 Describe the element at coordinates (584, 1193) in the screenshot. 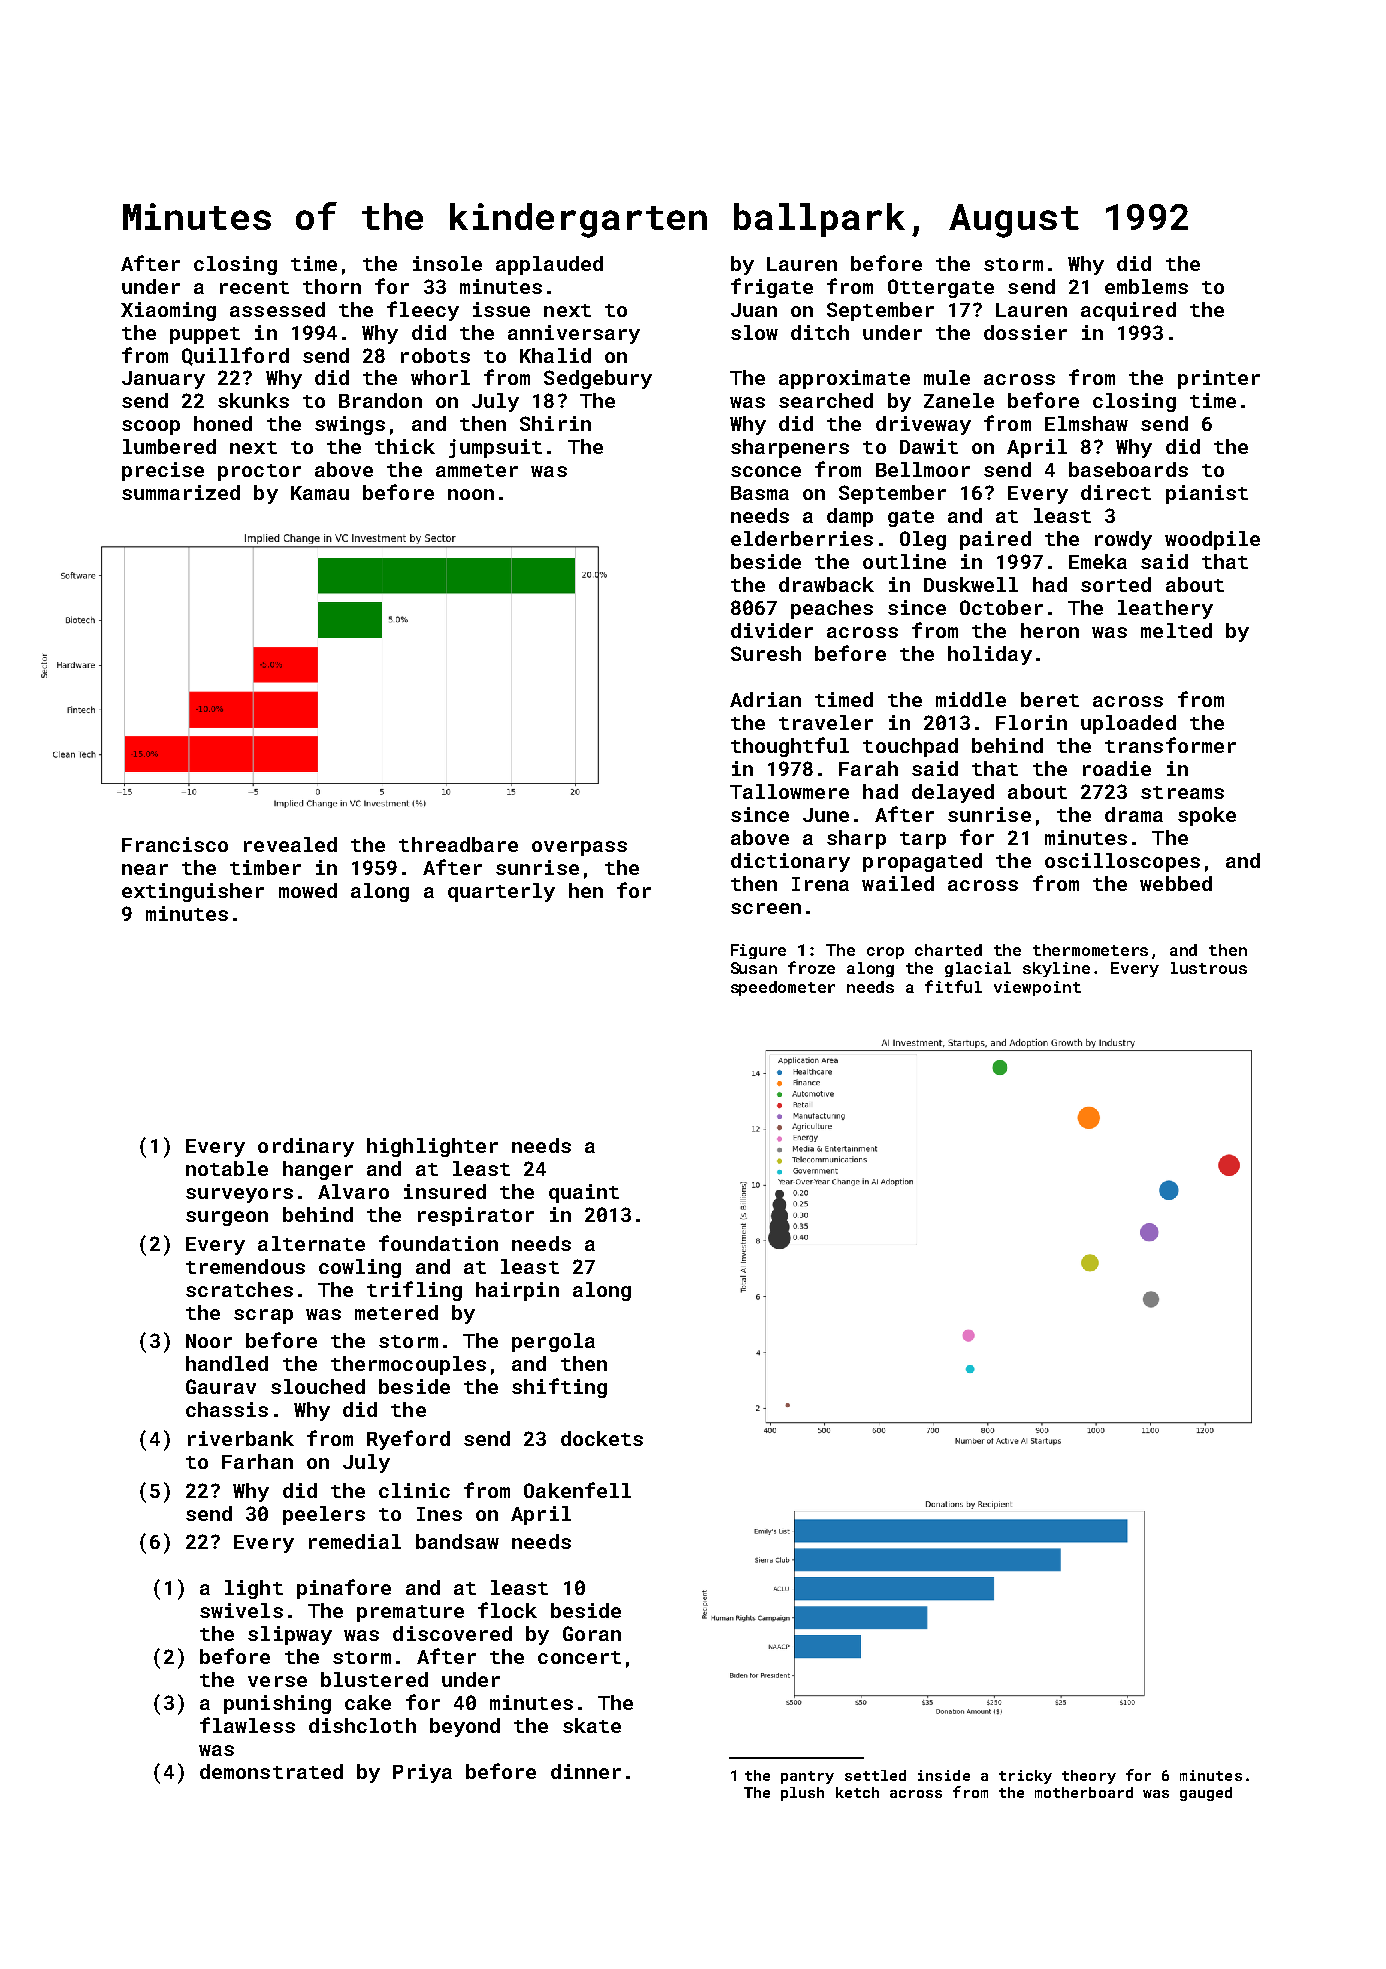

I see `quaint` at that location.
